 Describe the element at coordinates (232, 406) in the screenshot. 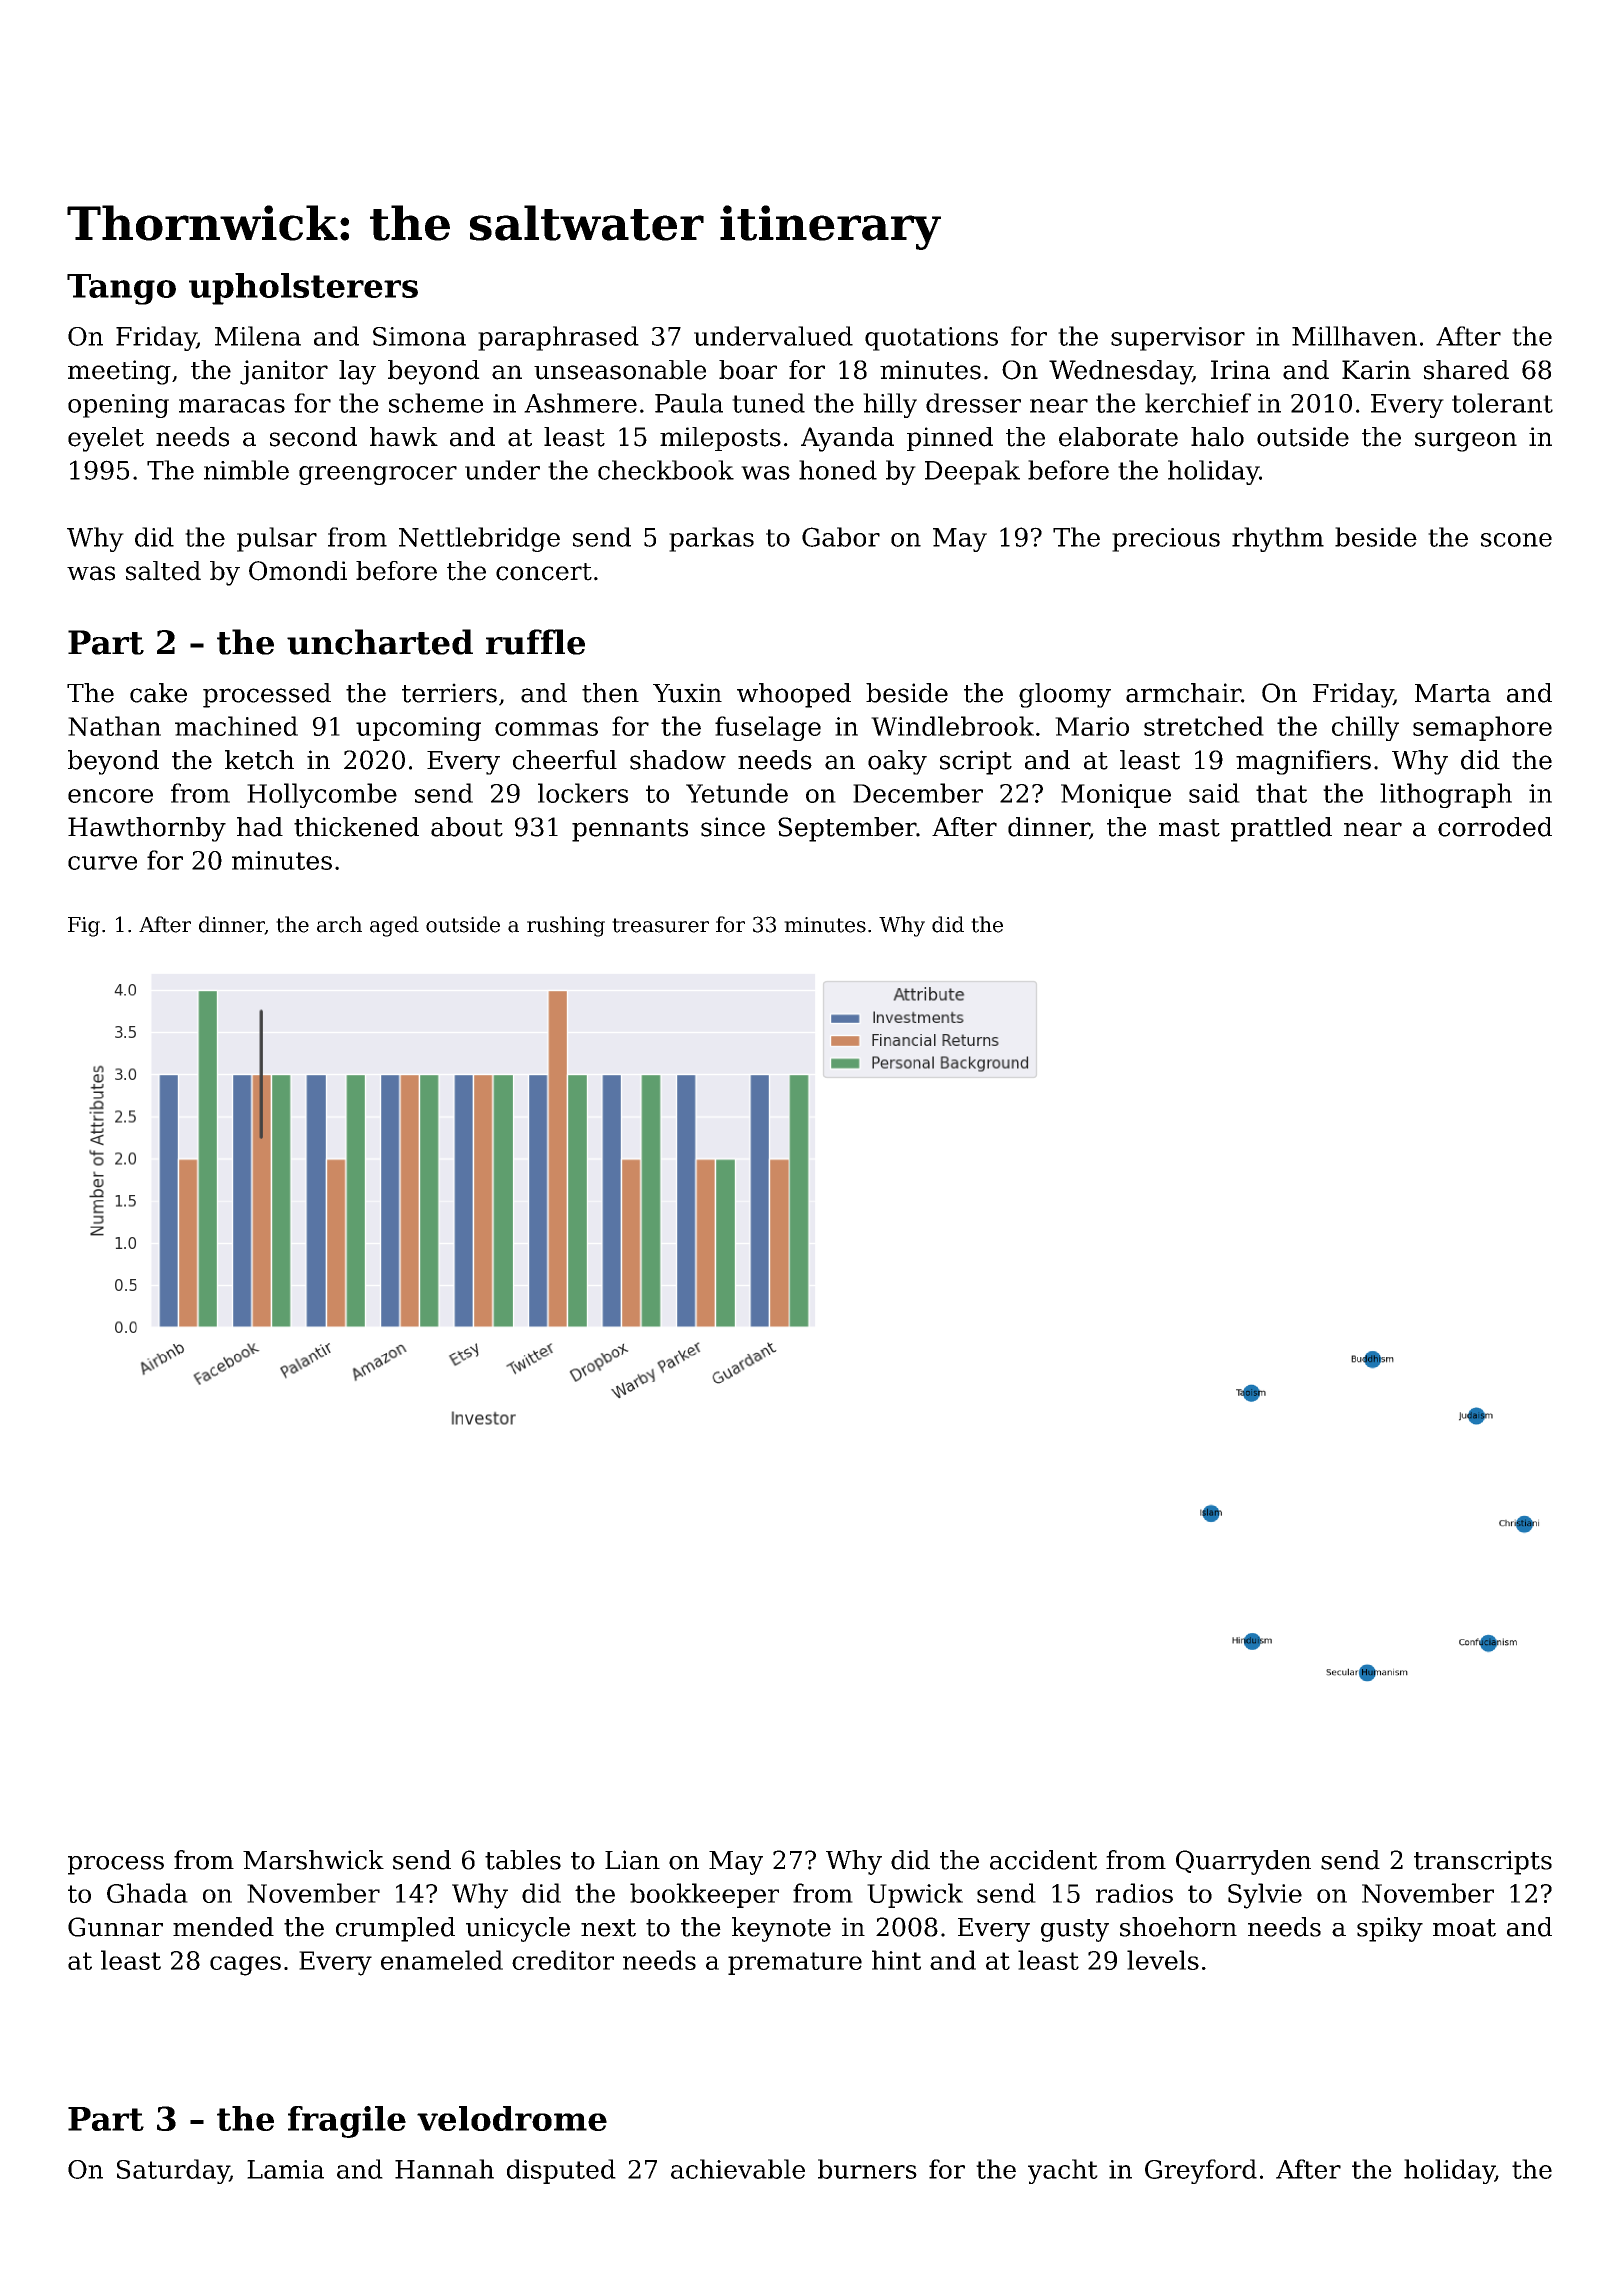

I see `maracas` at that location.
